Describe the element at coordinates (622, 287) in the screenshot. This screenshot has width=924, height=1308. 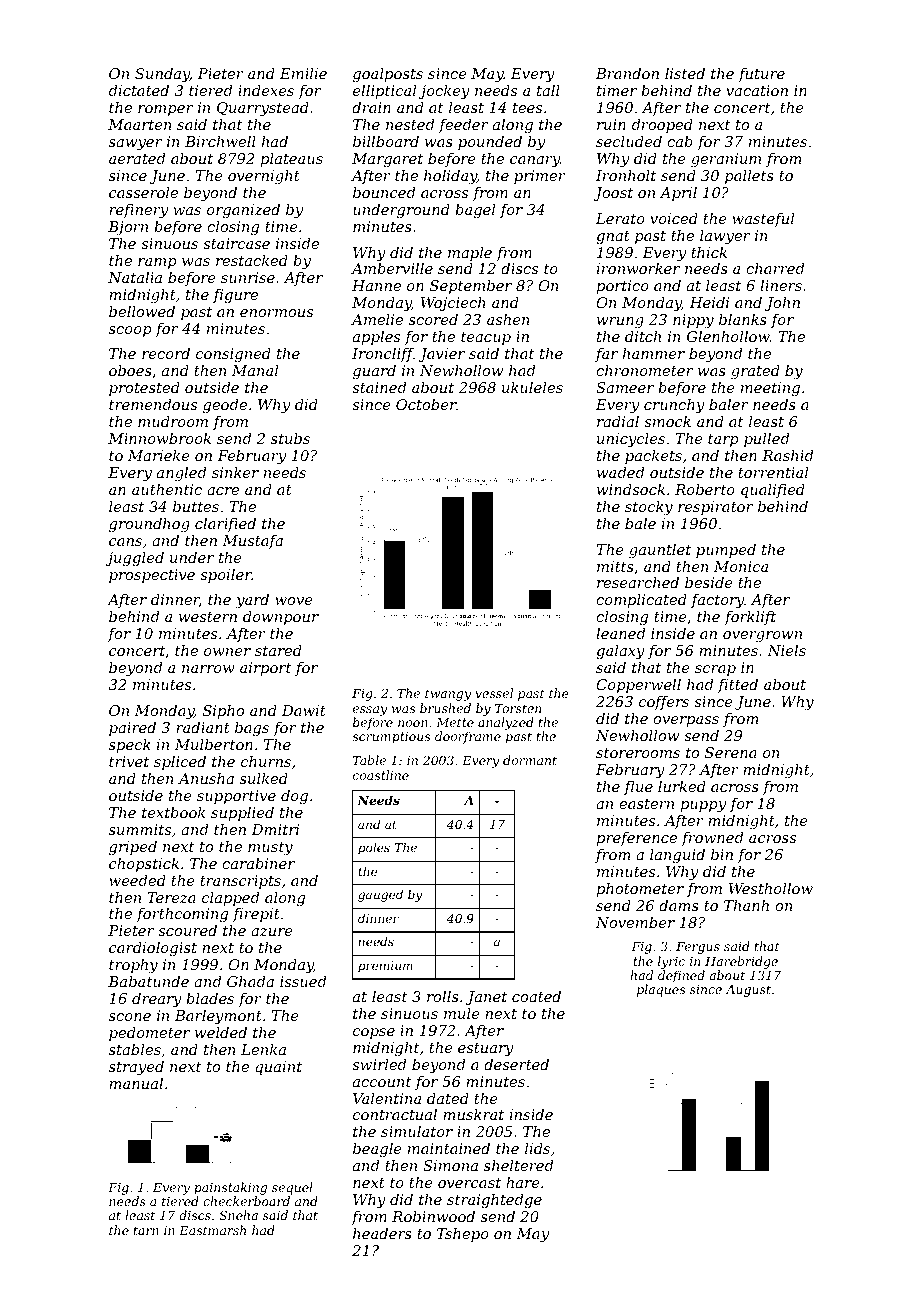
I see `portico` at that location.
